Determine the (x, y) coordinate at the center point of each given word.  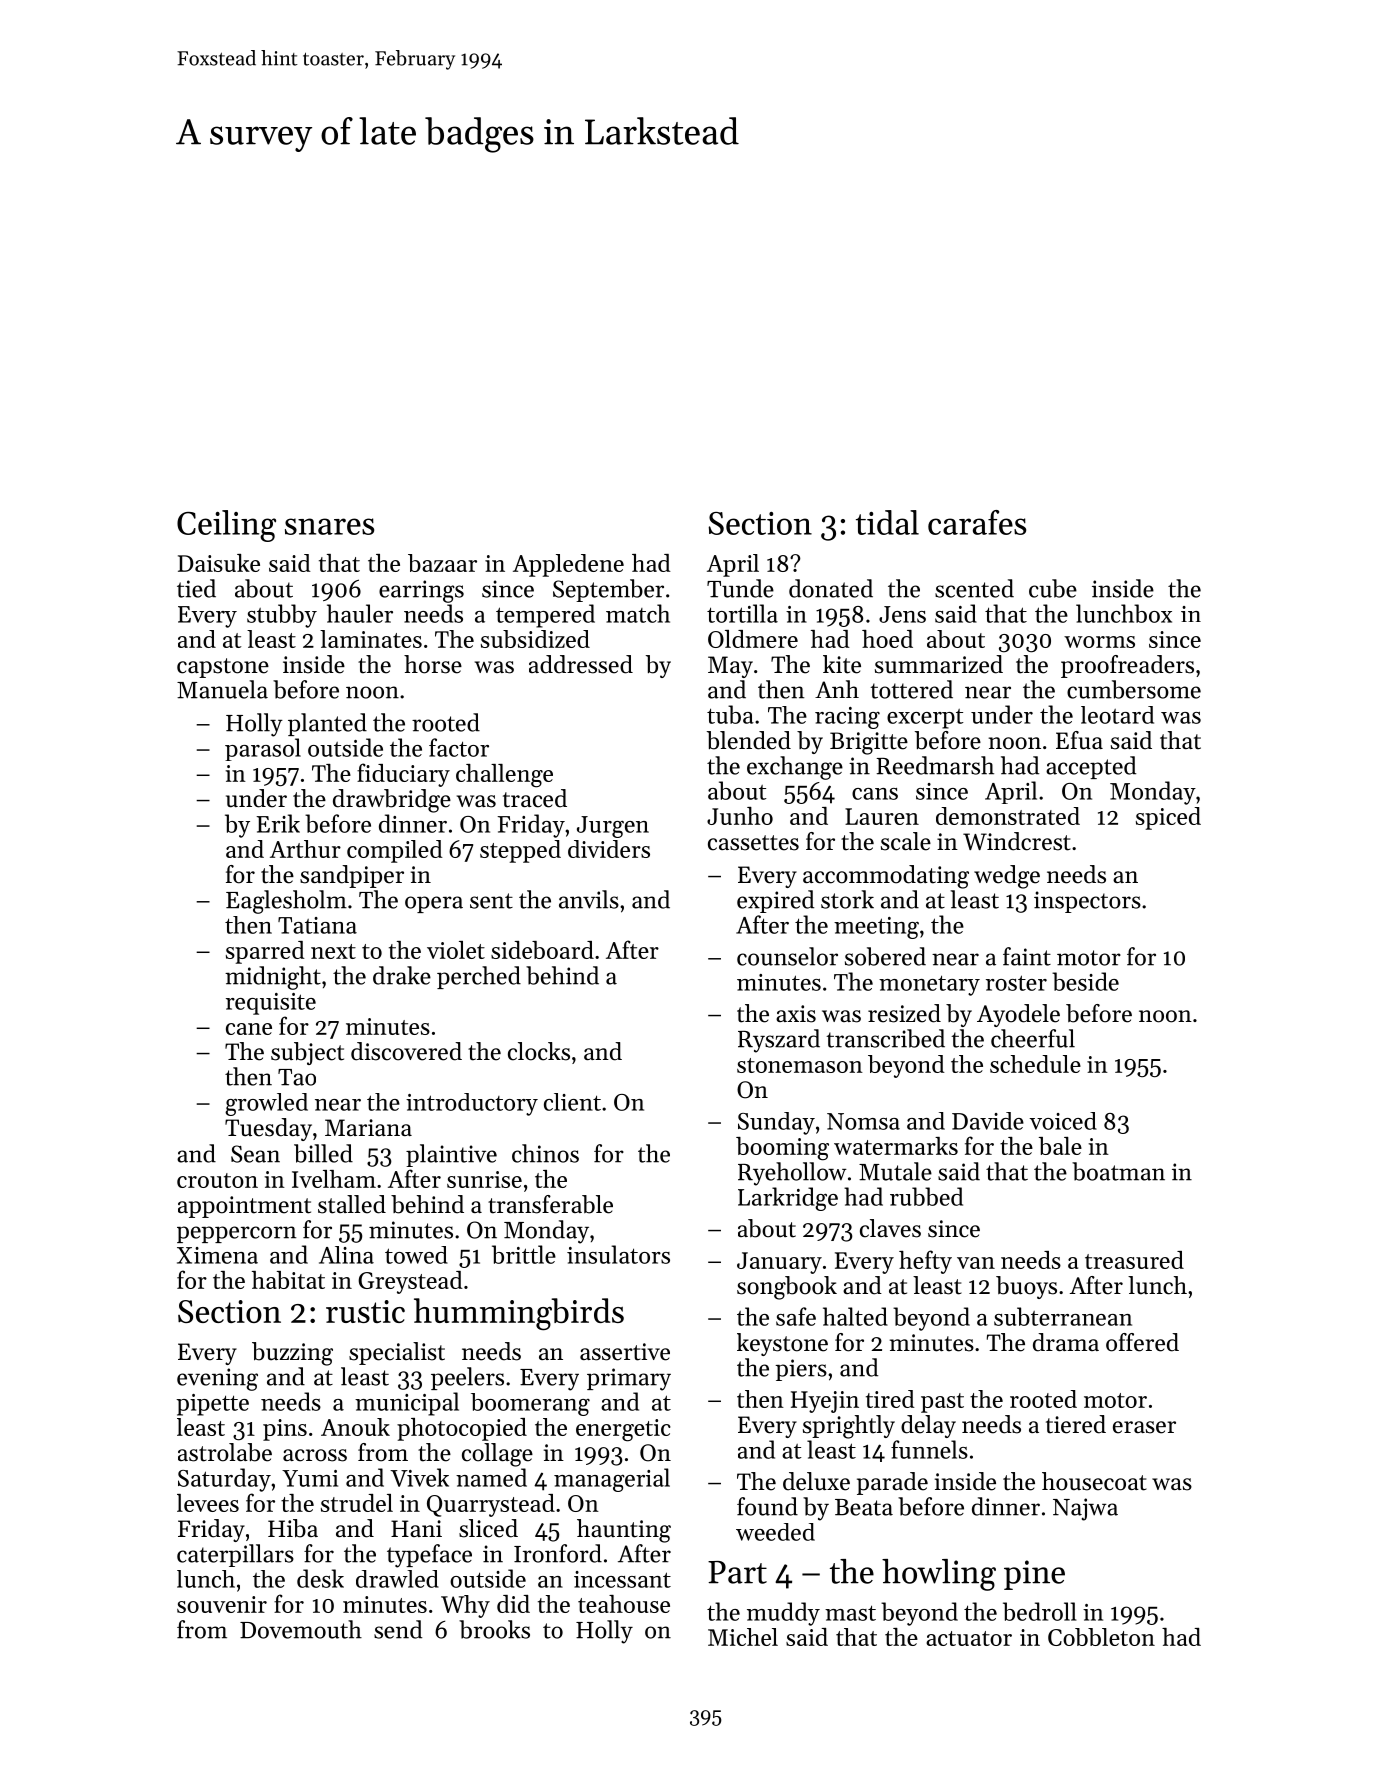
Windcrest (1017, 841)
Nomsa (863, 1121)
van (976, 1263)
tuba (730, 714)
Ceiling (226, 526)
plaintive (451, 1155)
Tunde (740, 588)
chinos (545, 1153)
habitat (288, 1280)
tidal (887, 522)
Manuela (222, 689)
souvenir (222, 1604)
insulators (618, 1254)
